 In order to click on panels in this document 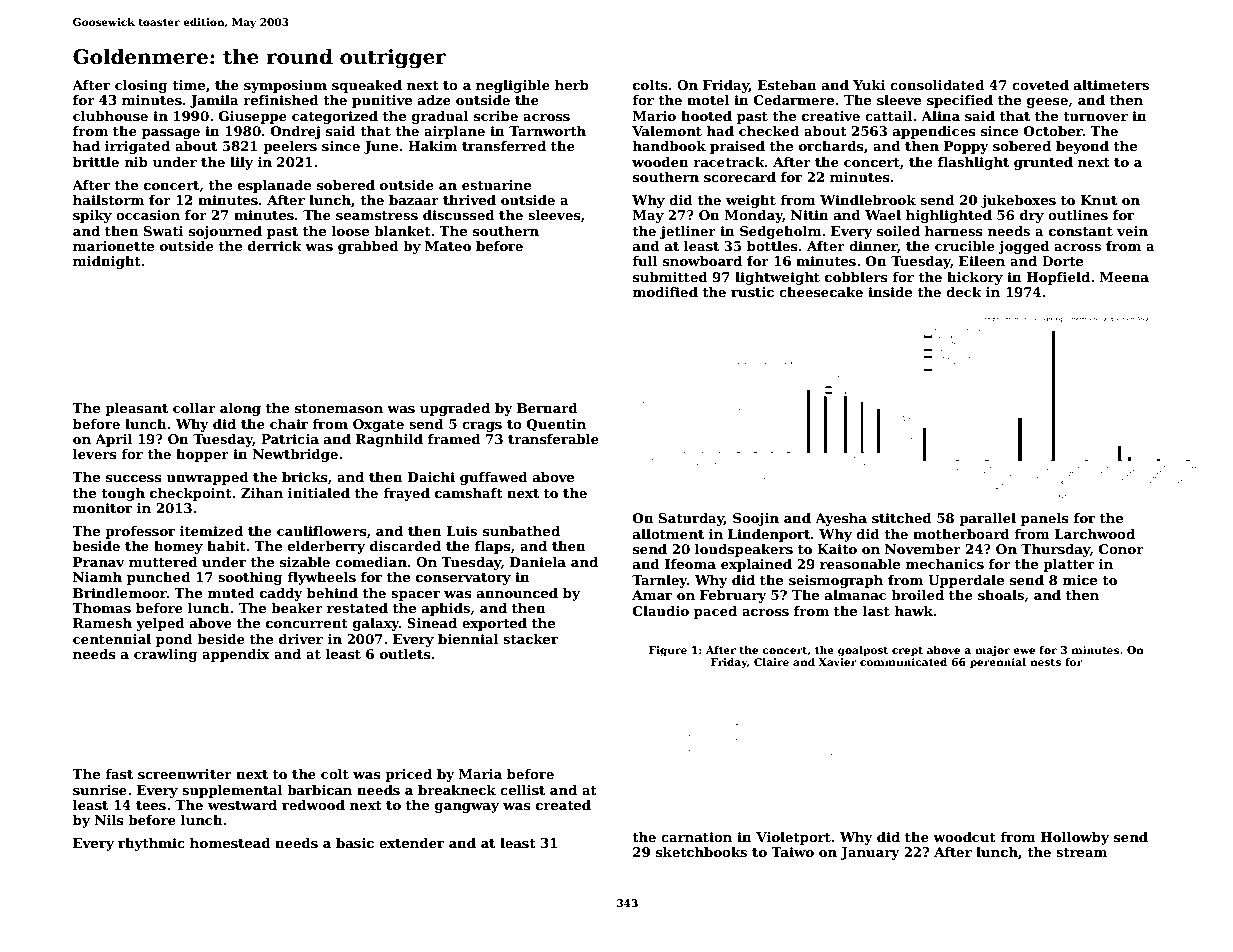, I will do `click(1045, 519)`.
